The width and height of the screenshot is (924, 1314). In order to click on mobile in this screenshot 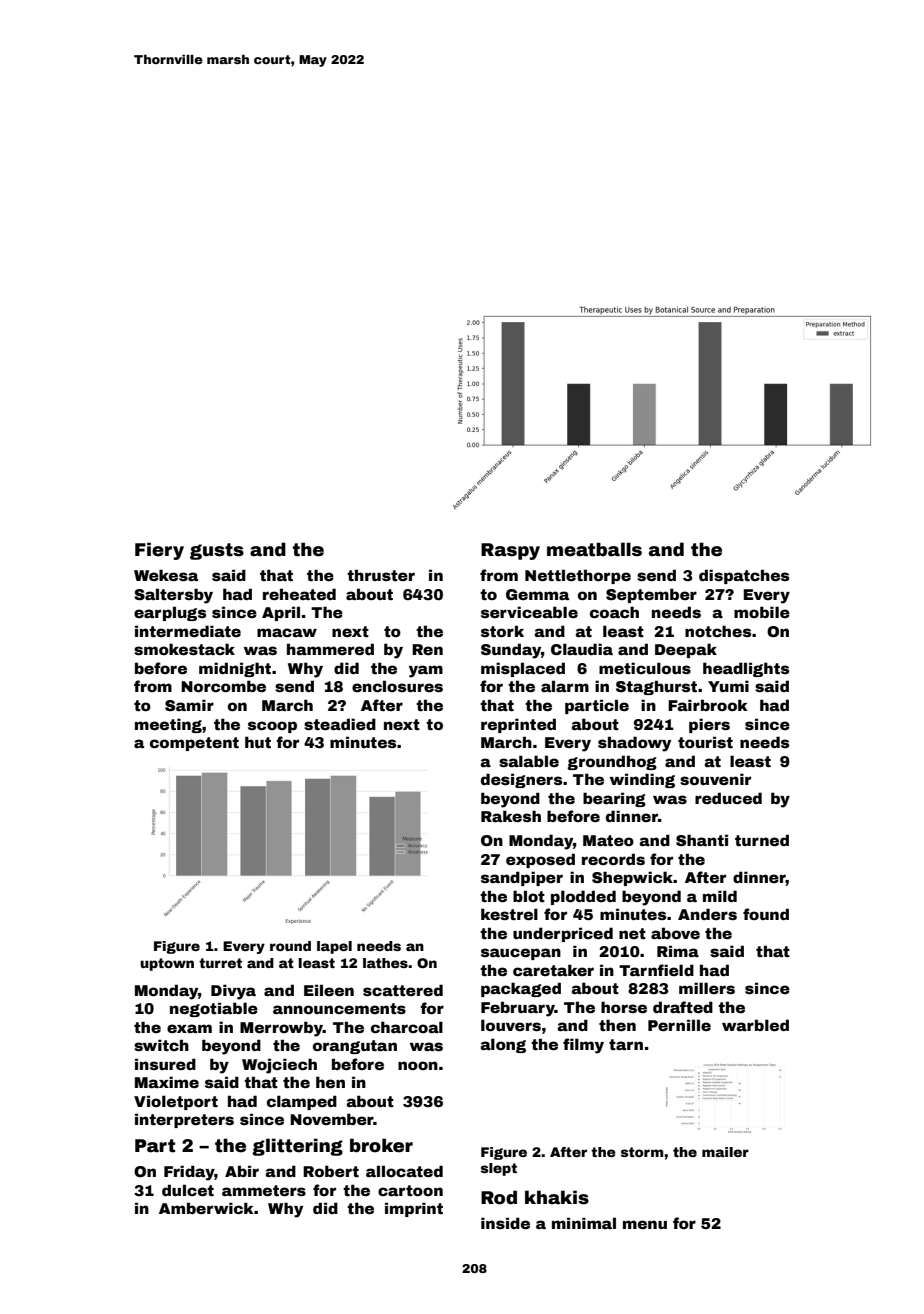, I will do `click(762, 612)`.
